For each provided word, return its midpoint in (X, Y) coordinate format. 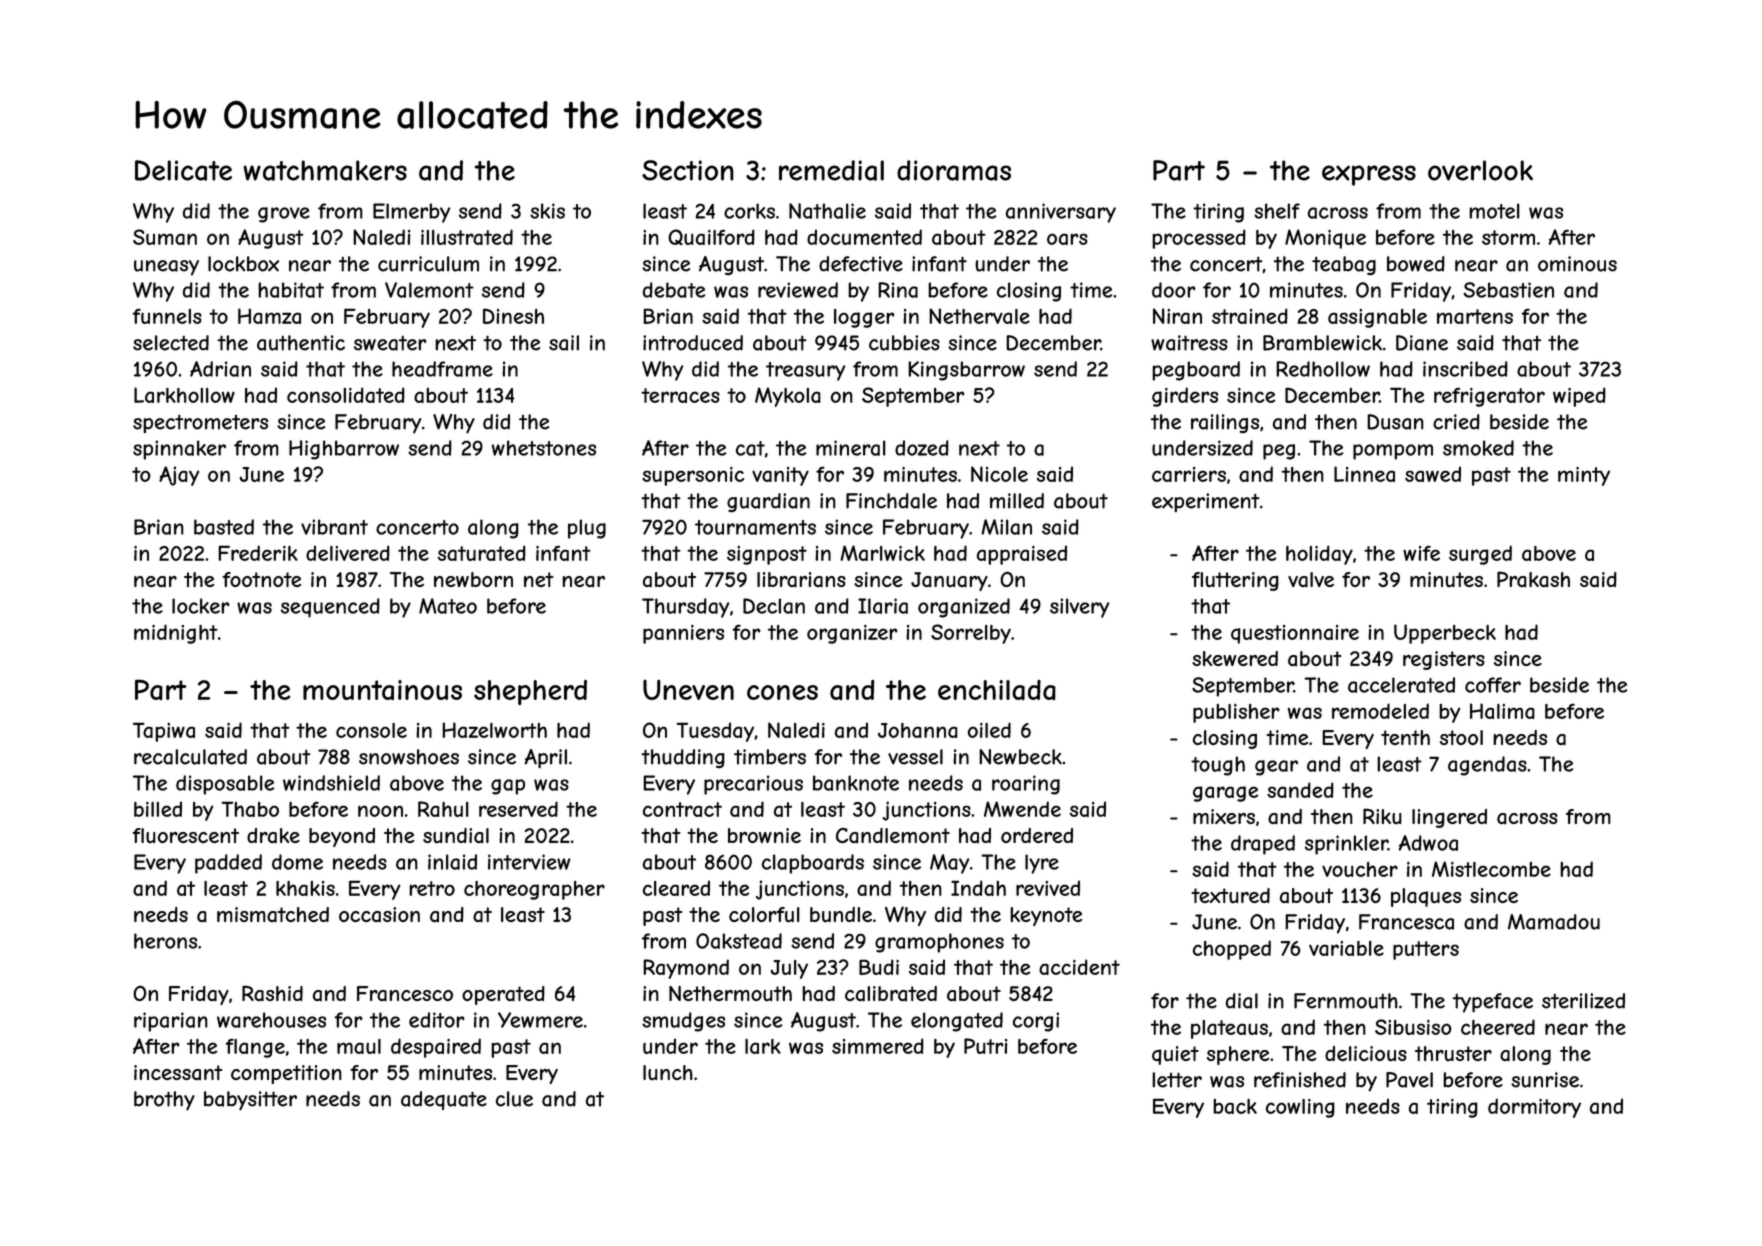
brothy (164, 1101)
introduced (693, 343)
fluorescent (186, 836)
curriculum (428, 264)
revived (1048, 888)
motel (1494, 211)
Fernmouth (1346, 1001)
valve (1311, 580)
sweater (390, 343)
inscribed (1465, 369)
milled (1017, 501)
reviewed (798, 290)
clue (514, 1099)
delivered (348, 553)
